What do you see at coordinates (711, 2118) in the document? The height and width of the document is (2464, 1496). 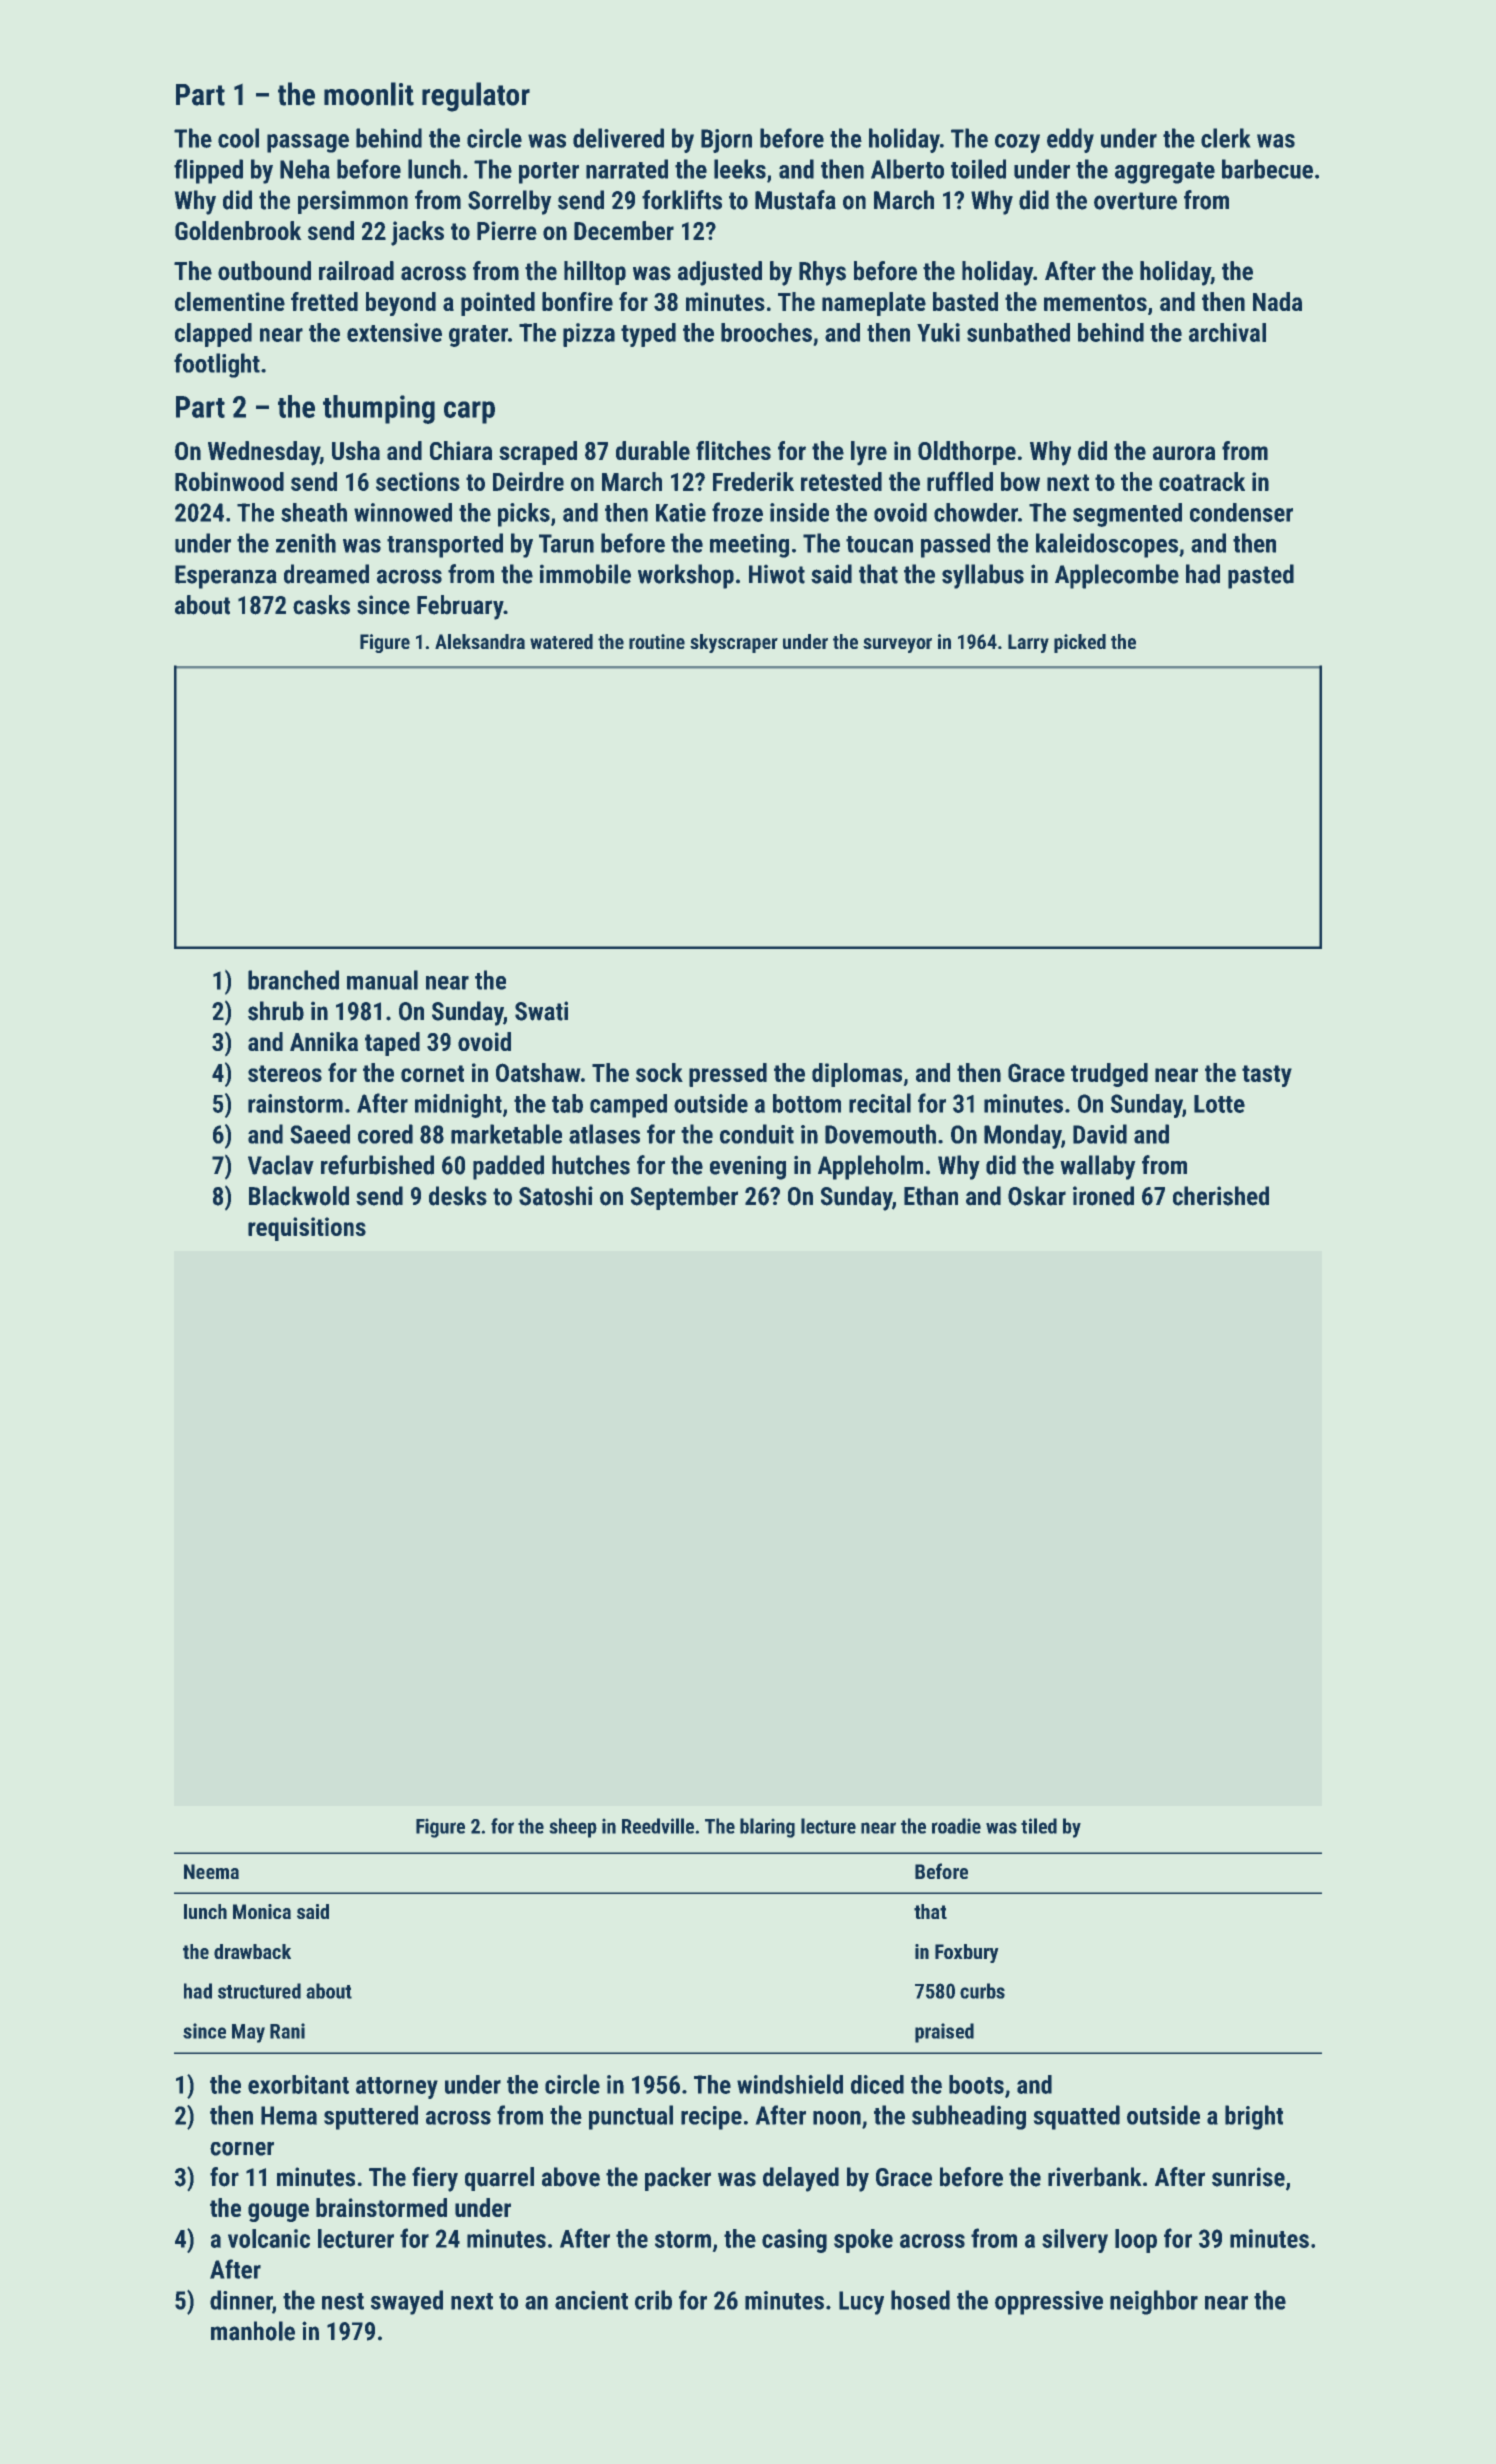 I see `recipe` at bounding box center [711, 2118].
